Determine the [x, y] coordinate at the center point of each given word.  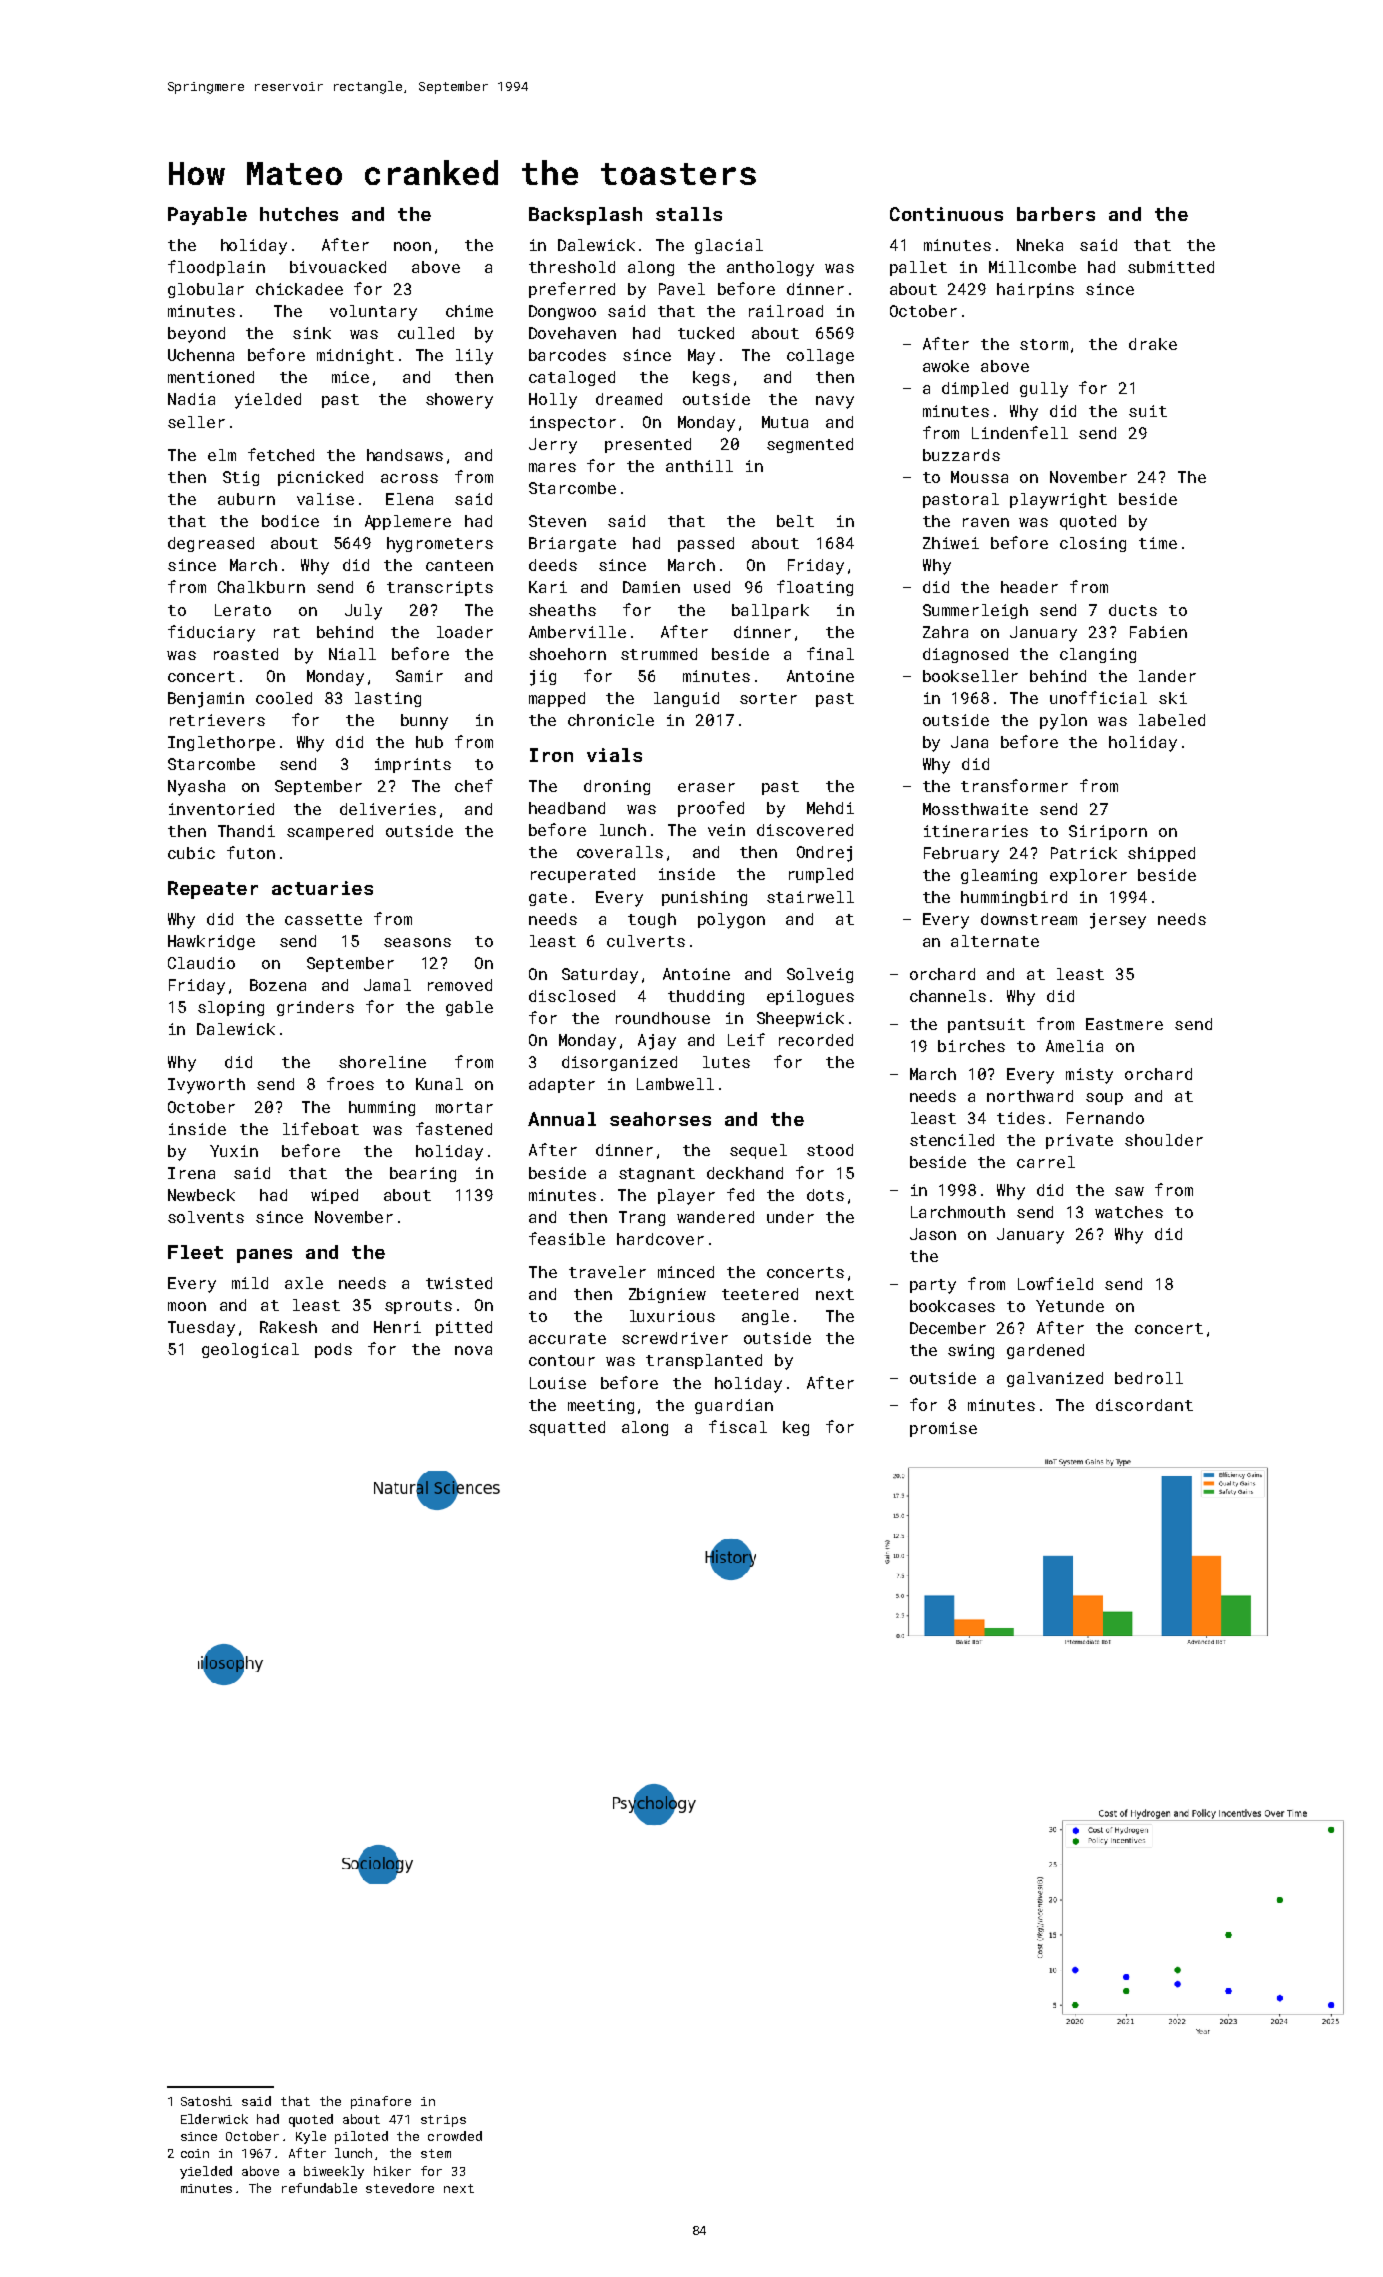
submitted [1171, 267]
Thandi [246, 831]
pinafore [381, 2102]
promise [943, 1429]
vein [726, 830]
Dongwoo [562, 312]
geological [250, 1350]
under [790, 1217]
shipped [1161, 854]
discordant [1144, 1405]
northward [1030, 1096]
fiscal [738, 1426]
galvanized [1055, 1379]
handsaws [405, 455]
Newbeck [201, 1195]
